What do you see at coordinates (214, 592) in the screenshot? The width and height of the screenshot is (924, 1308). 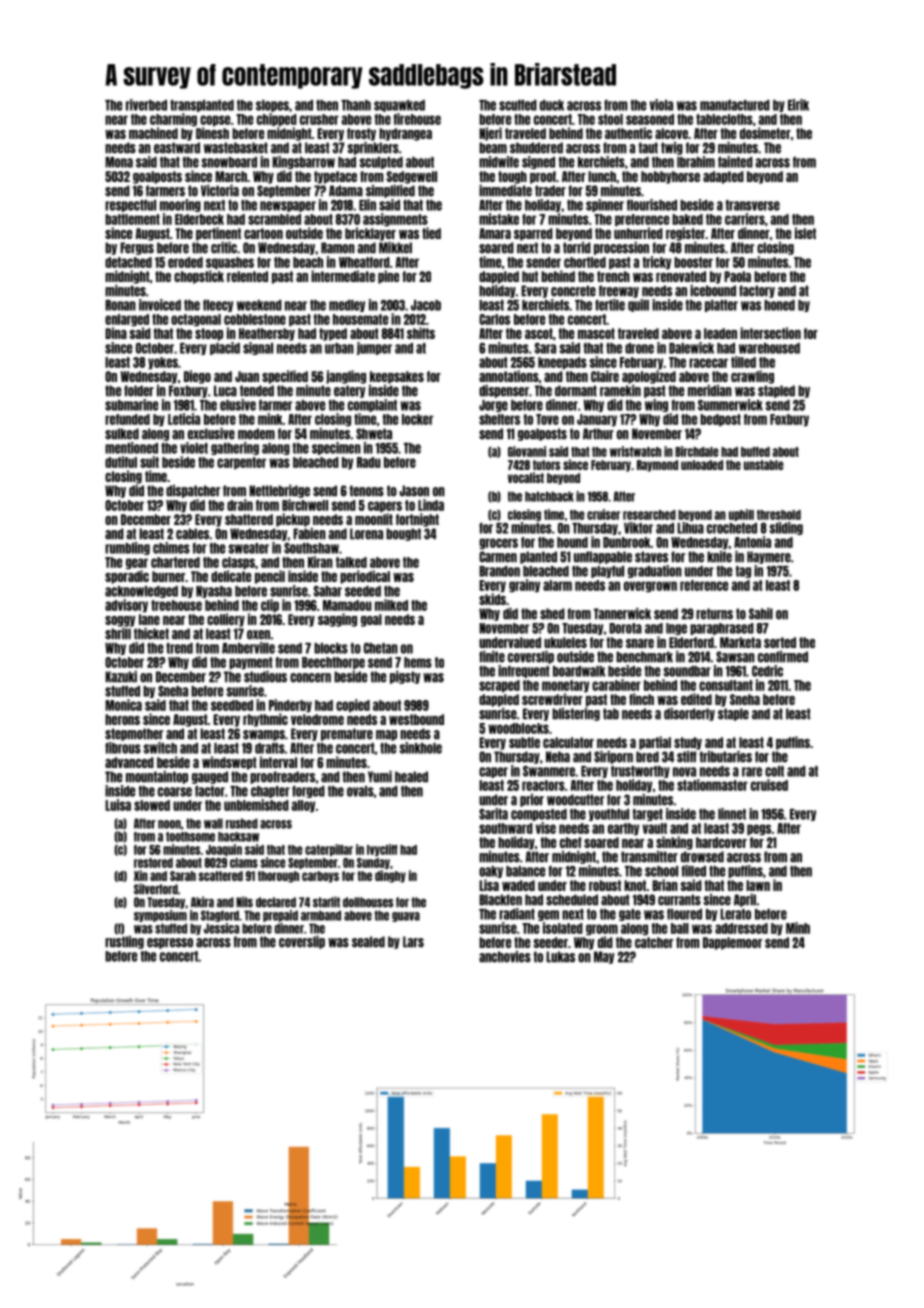 I see `Nyasha` at bounding box center [214, 592].
